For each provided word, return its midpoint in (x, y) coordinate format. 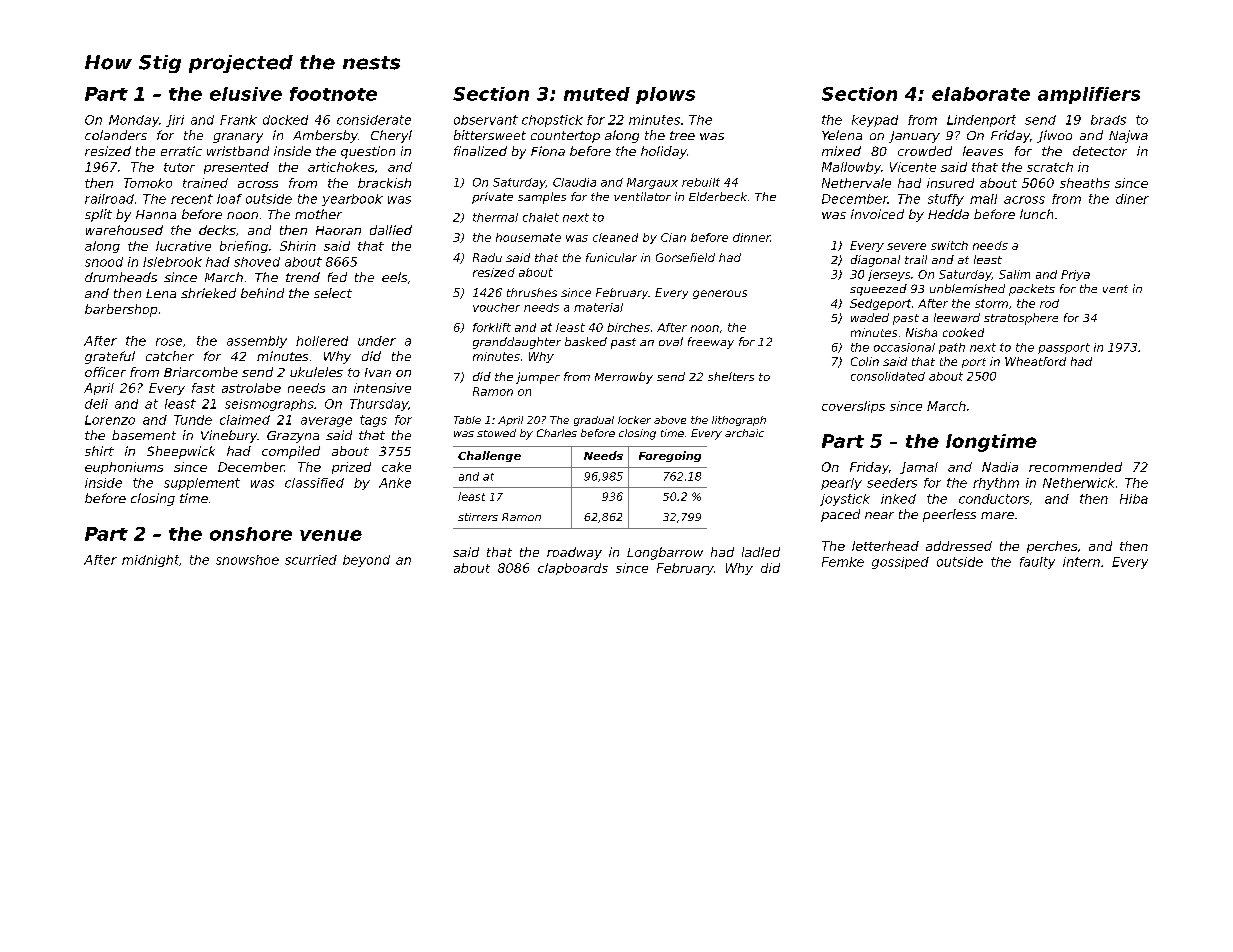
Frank (238, 120)
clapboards (573, 569)
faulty (1037, 563)
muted (597, 94)
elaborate (981, 94)
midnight (150, 561)
